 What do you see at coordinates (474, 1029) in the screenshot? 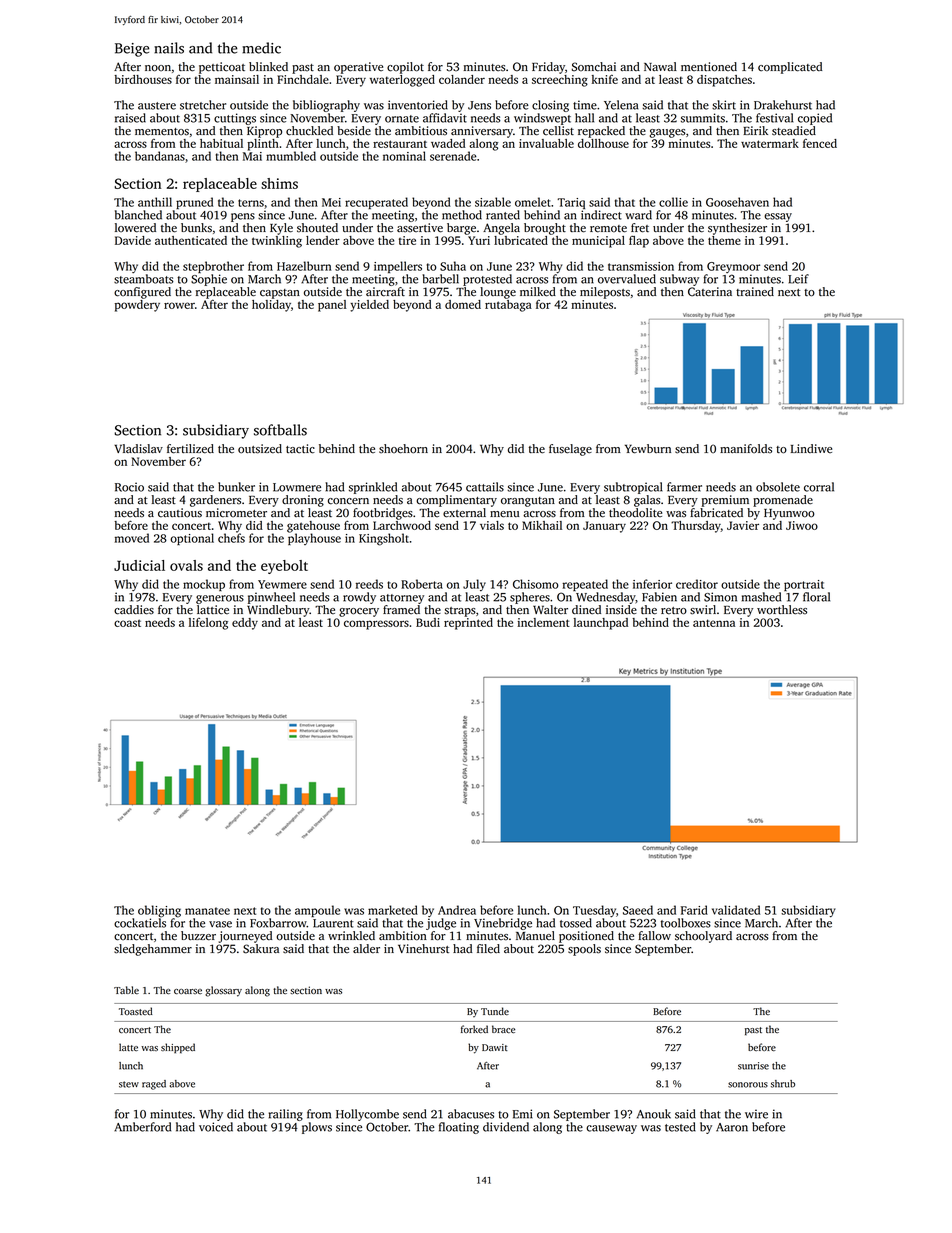
I see `forked` at bounding box center [474, 1029].
